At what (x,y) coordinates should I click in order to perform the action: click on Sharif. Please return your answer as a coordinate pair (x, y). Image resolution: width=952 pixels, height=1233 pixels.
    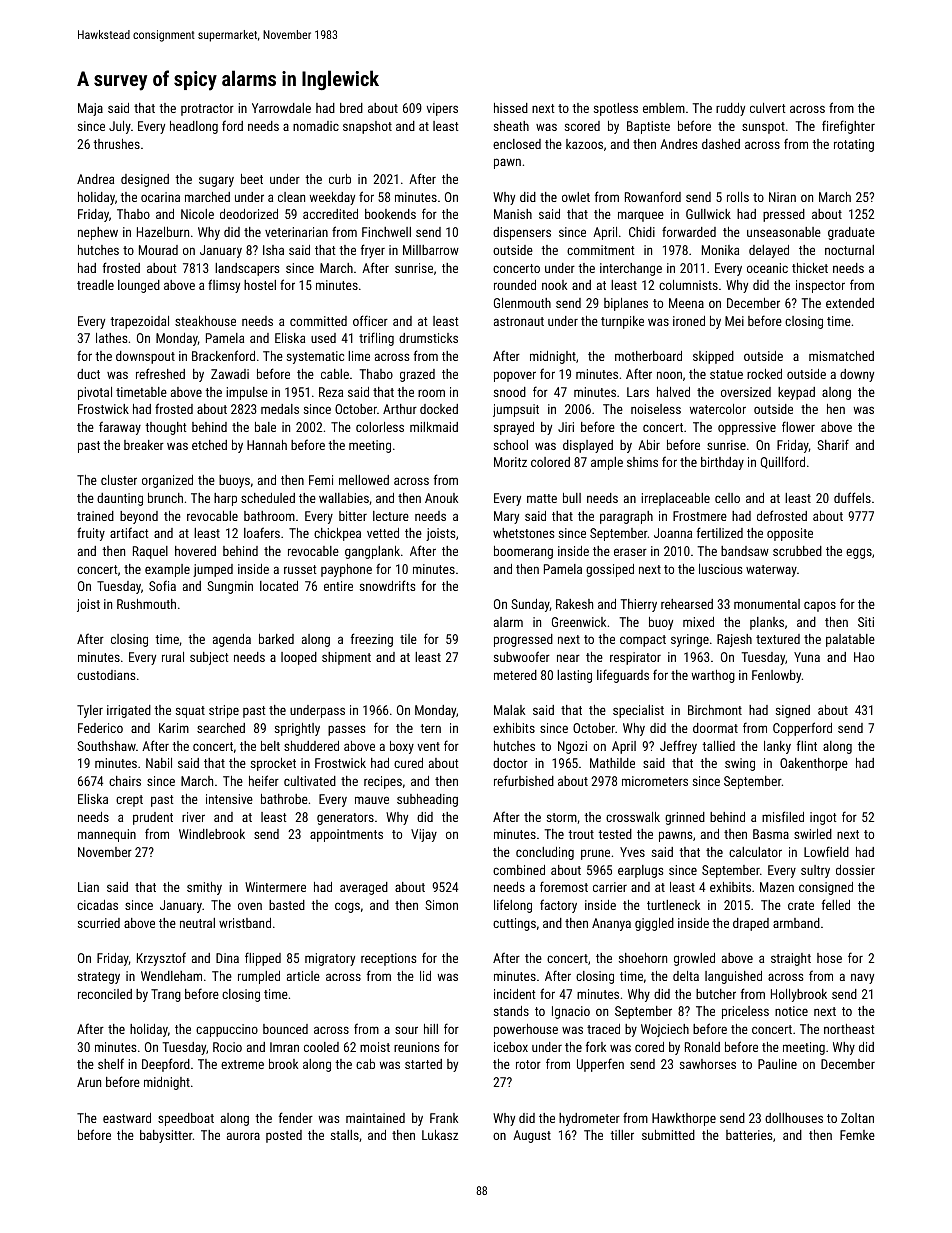
    Looking at the image, I should click on (833, 444).
